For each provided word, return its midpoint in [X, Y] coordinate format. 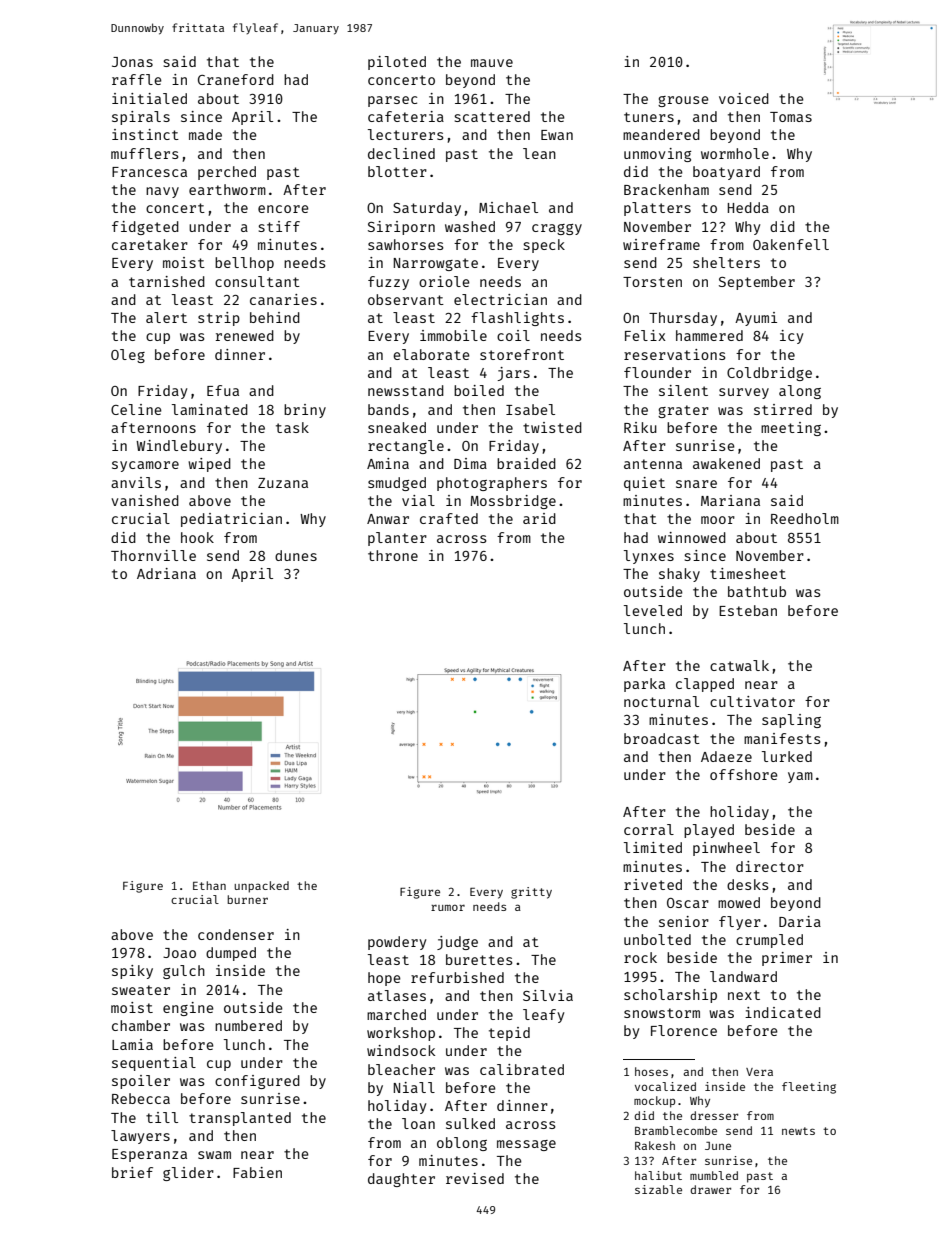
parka [644, 685]
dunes [296, 555]
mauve [492, 63]
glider [188, 1174]
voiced [744, 98]
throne [393, 555]
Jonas [132, 62]
